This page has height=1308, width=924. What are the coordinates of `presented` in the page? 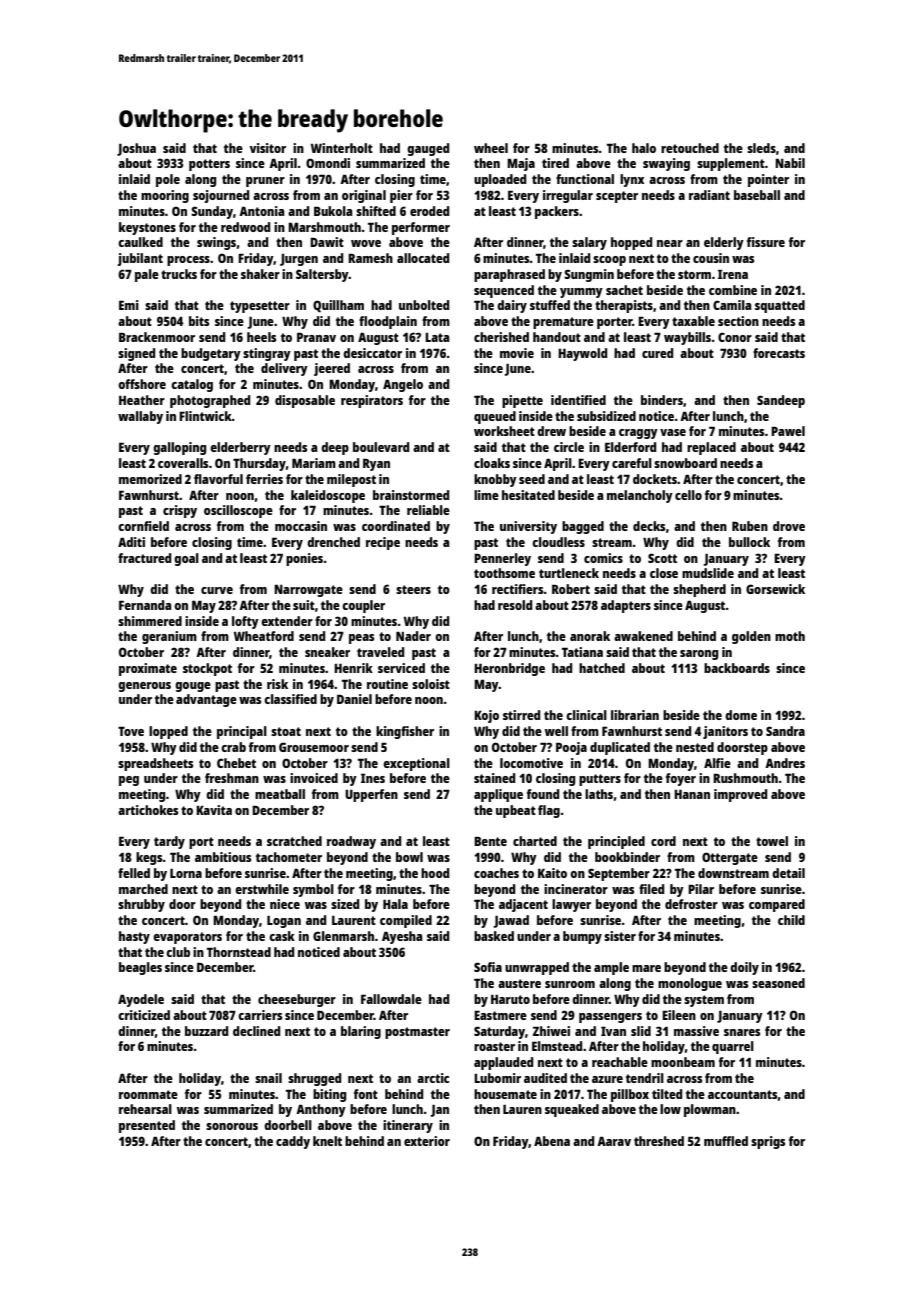 It's located at (147, 1126).
